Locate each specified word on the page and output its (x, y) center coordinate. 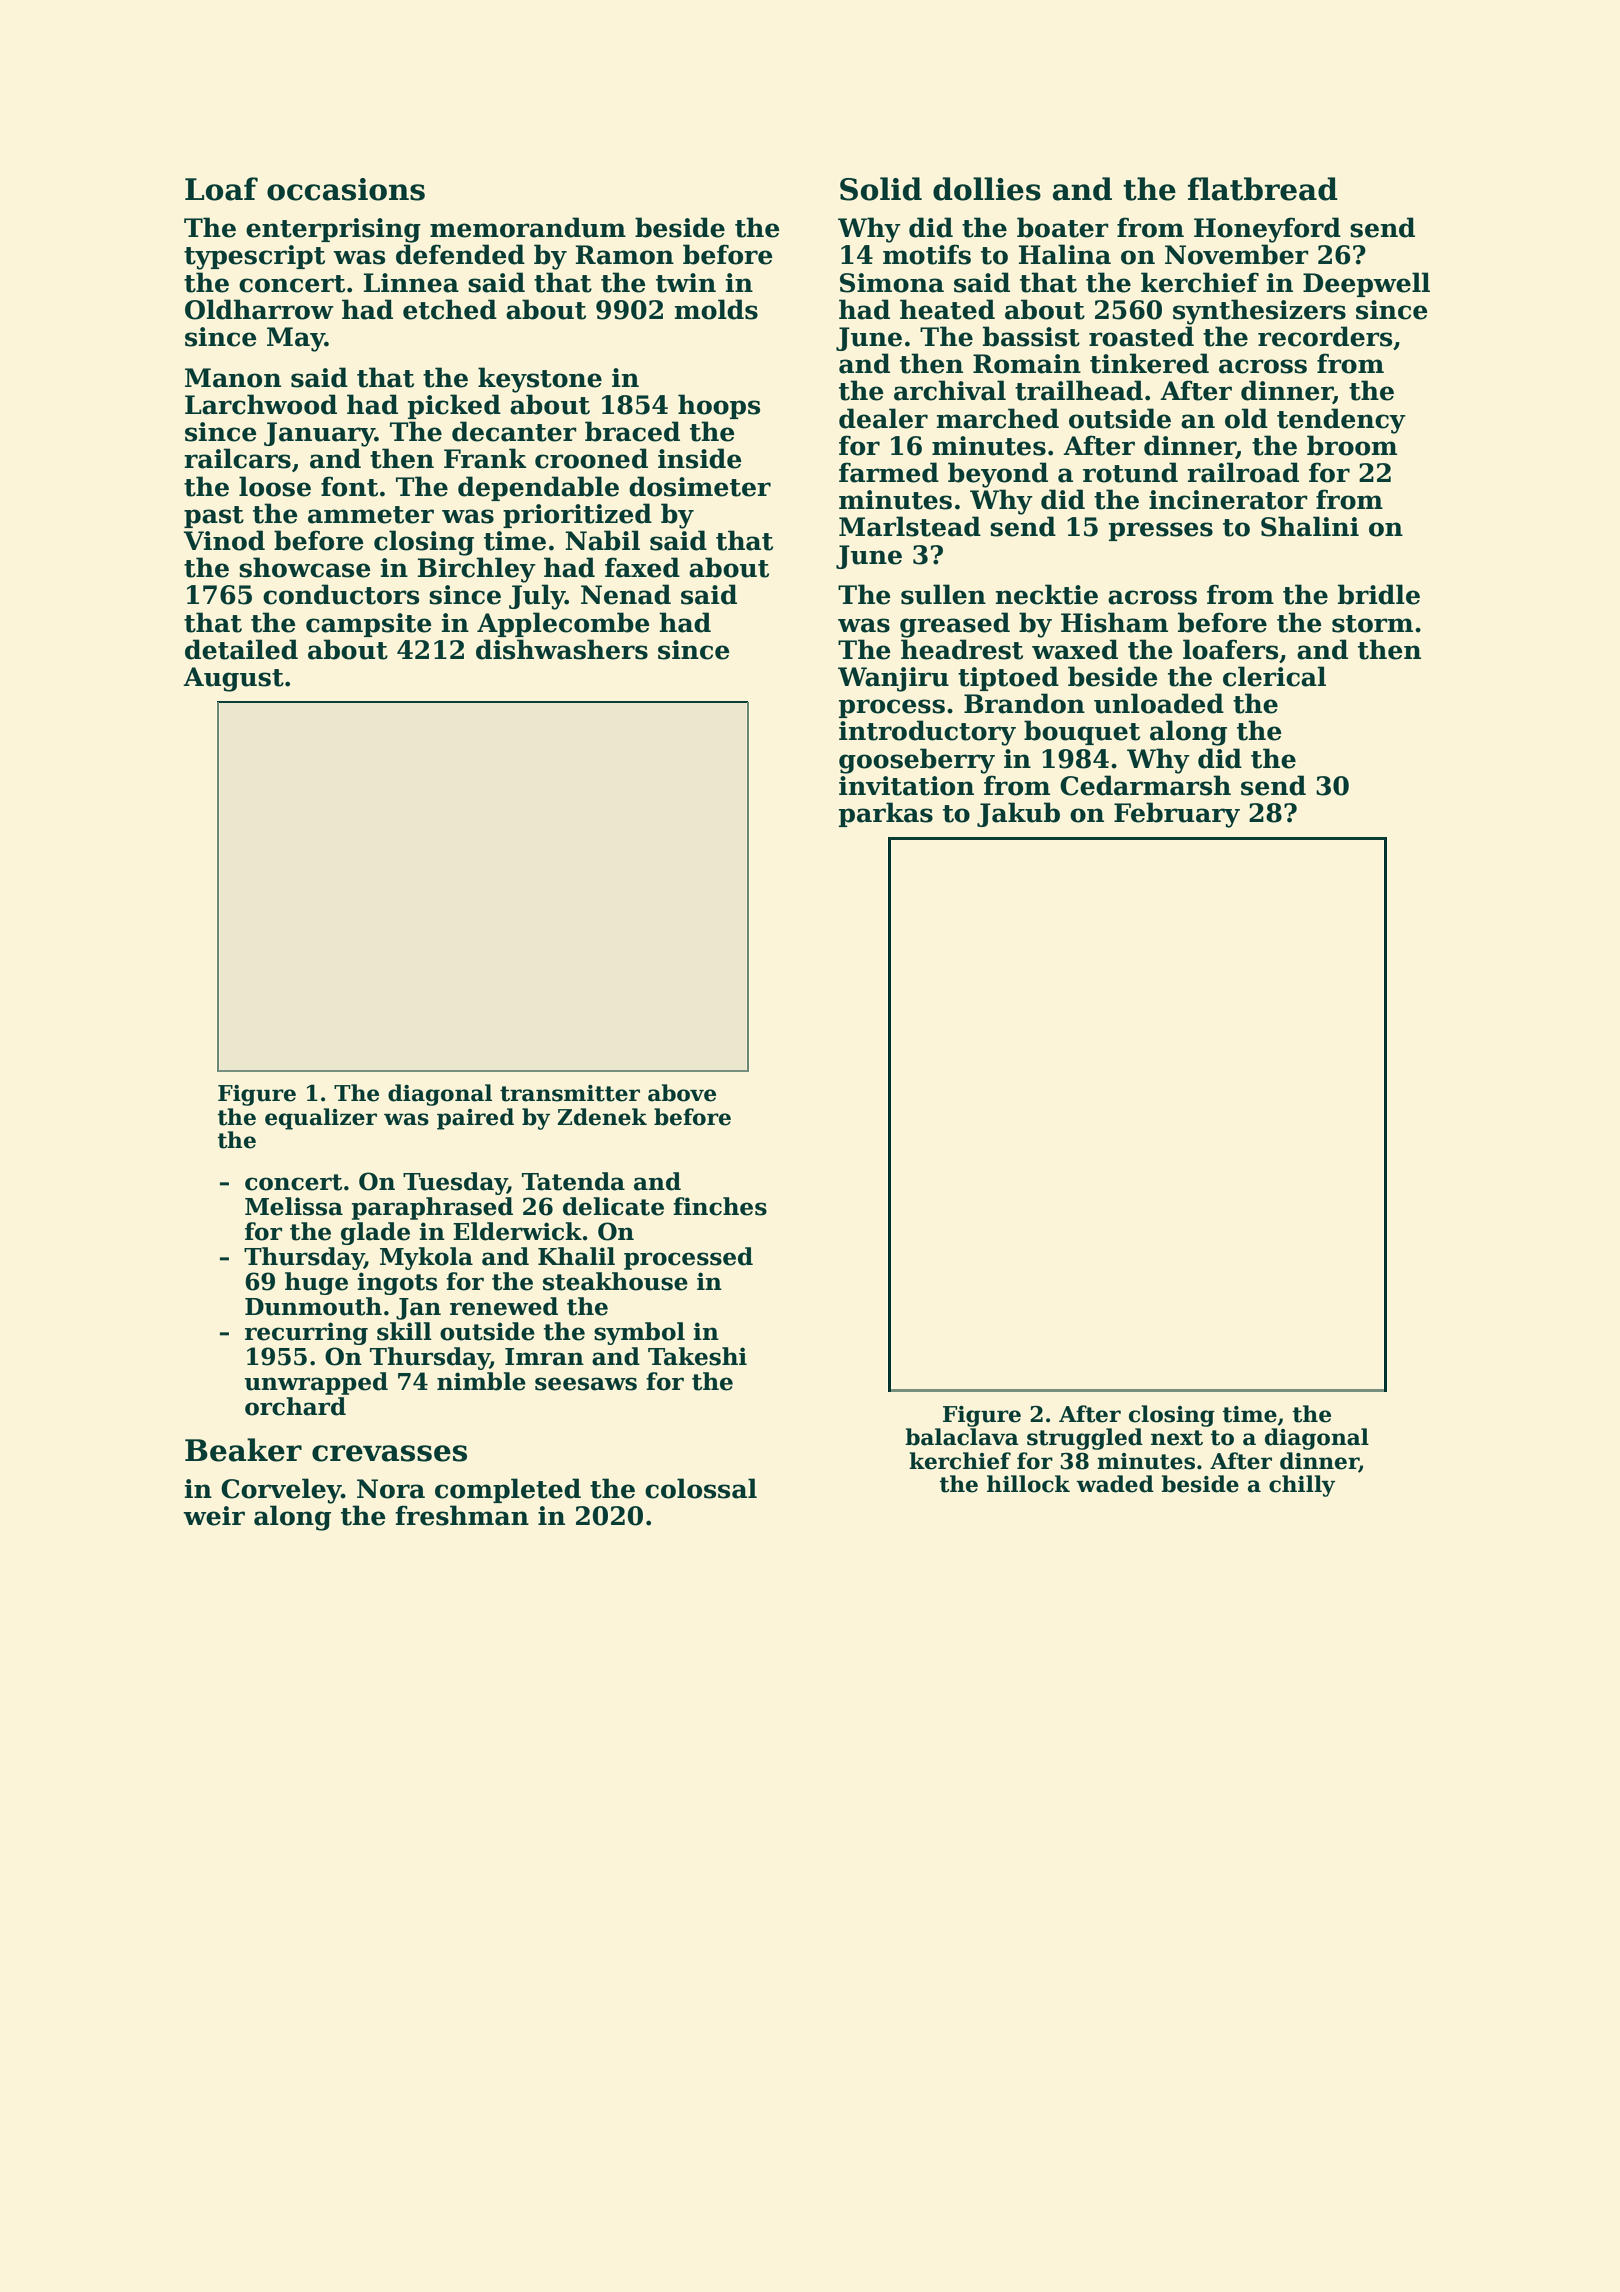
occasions (346, 189)
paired (475, 1119)
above (682, 1093)
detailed (241, 649)
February (1177, 815)
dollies (987, 189)
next (1177, 1438)
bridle (1379, 594)
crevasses (389, 1453)
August (233, 679)
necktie (1047, 594)
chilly (1302, 1486)
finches (720, 1206)
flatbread (1263, 189)
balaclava (962, 1437)
